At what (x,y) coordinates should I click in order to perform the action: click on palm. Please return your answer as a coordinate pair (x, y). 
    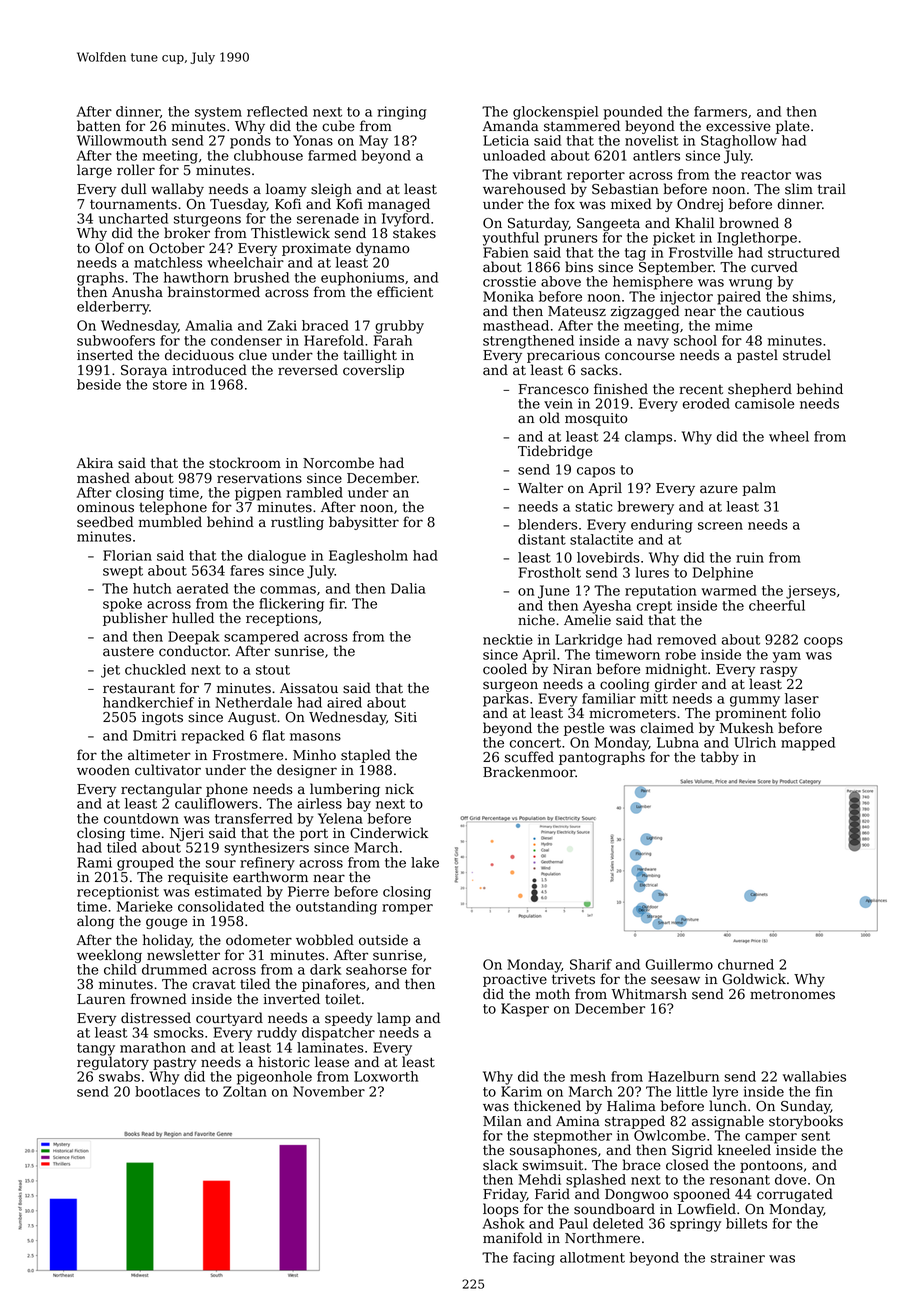
    Looking at the image, I should click on (759, 489).
